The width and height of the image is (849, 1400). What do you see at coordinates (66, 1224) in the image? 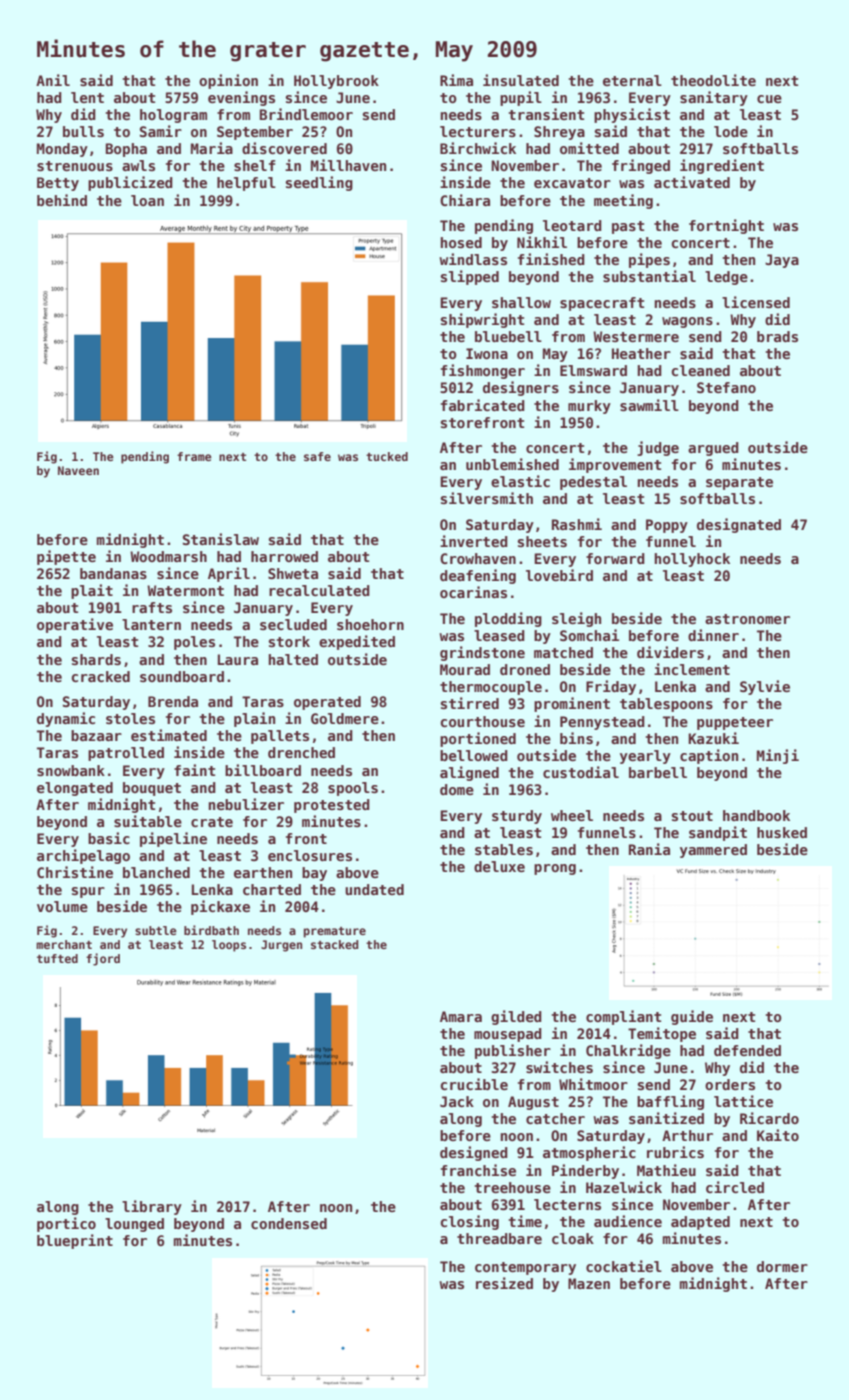
I see `portico` at bounding box center [66, 1224].
